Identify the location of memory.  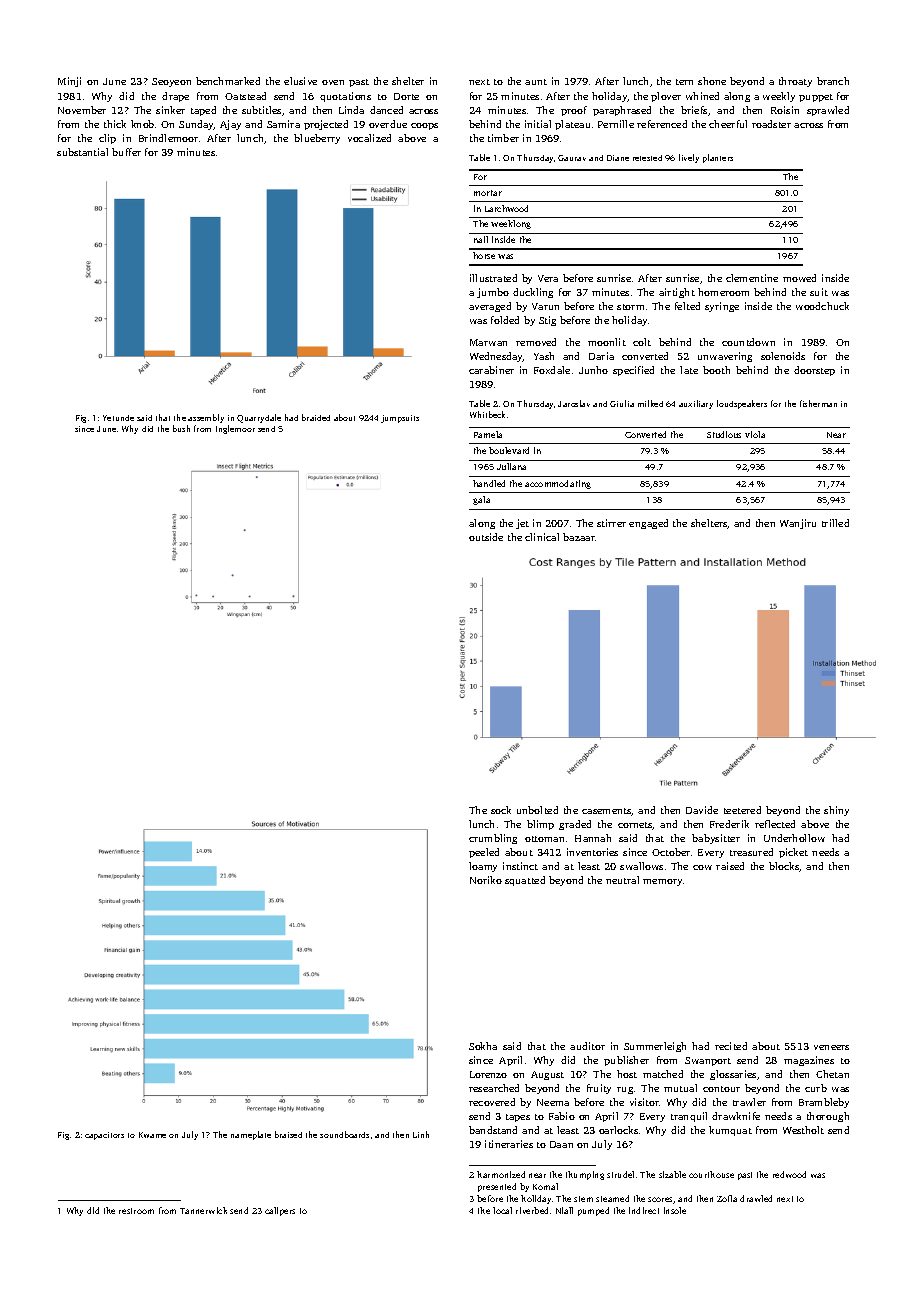
(662, 882).
